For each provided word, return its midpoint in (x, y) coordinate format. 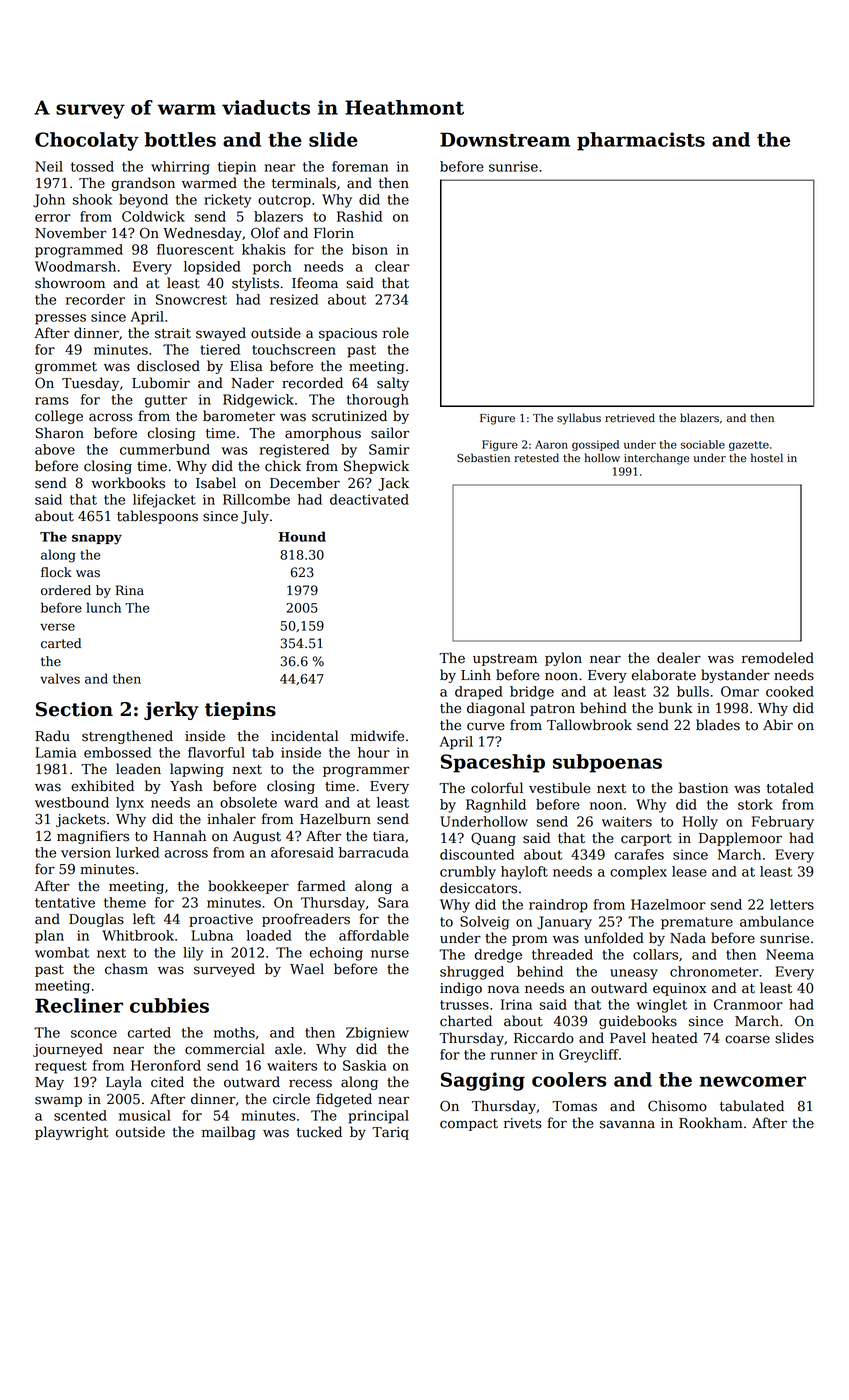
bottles (180, 139)
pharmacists (641, 141)
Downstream (505, 139)
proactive (221, 920)
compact (469, 1125)
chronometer (714, 971)
